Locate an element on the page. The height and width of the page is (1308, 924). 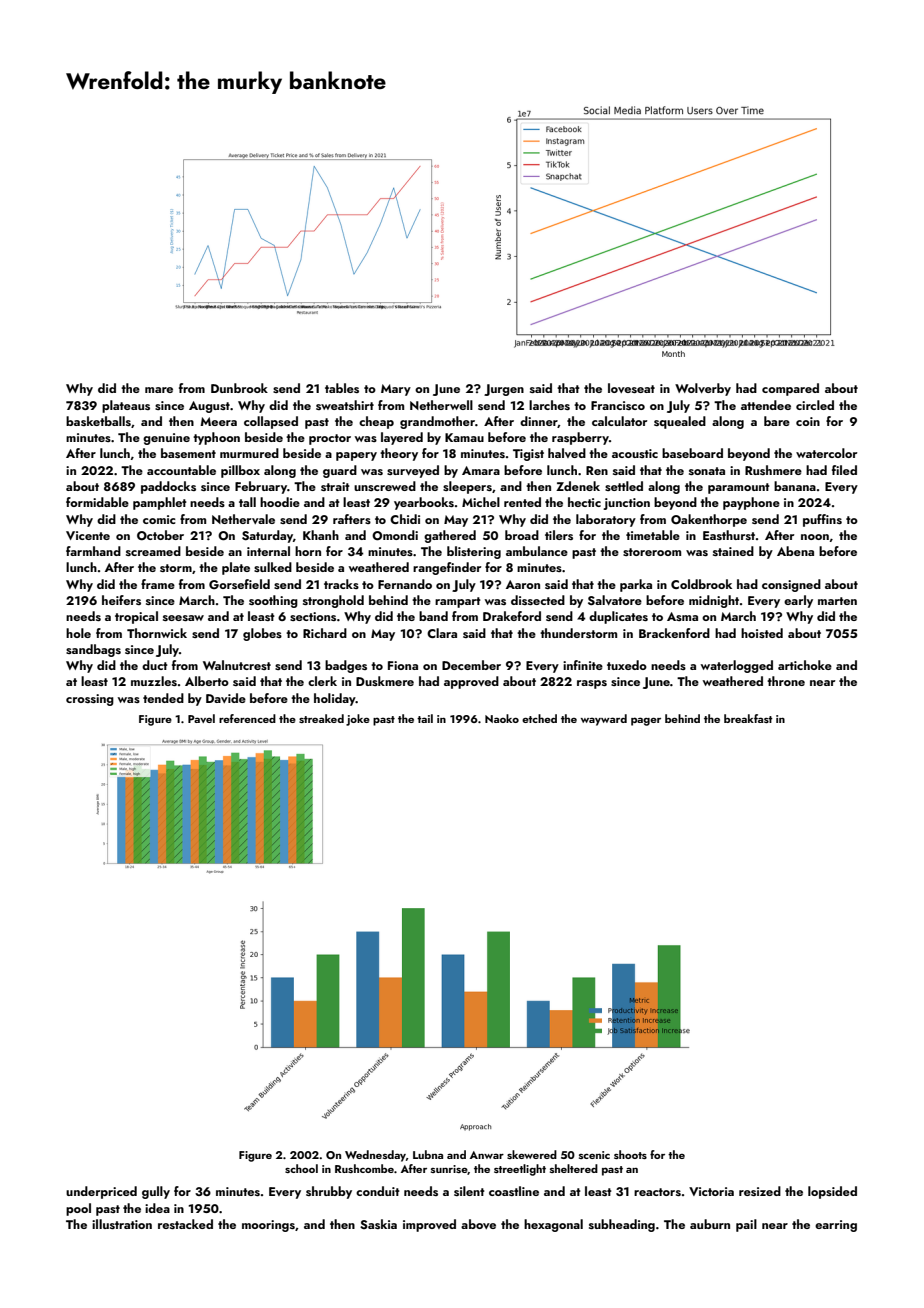
stained is located at coordinates (733, 551).
